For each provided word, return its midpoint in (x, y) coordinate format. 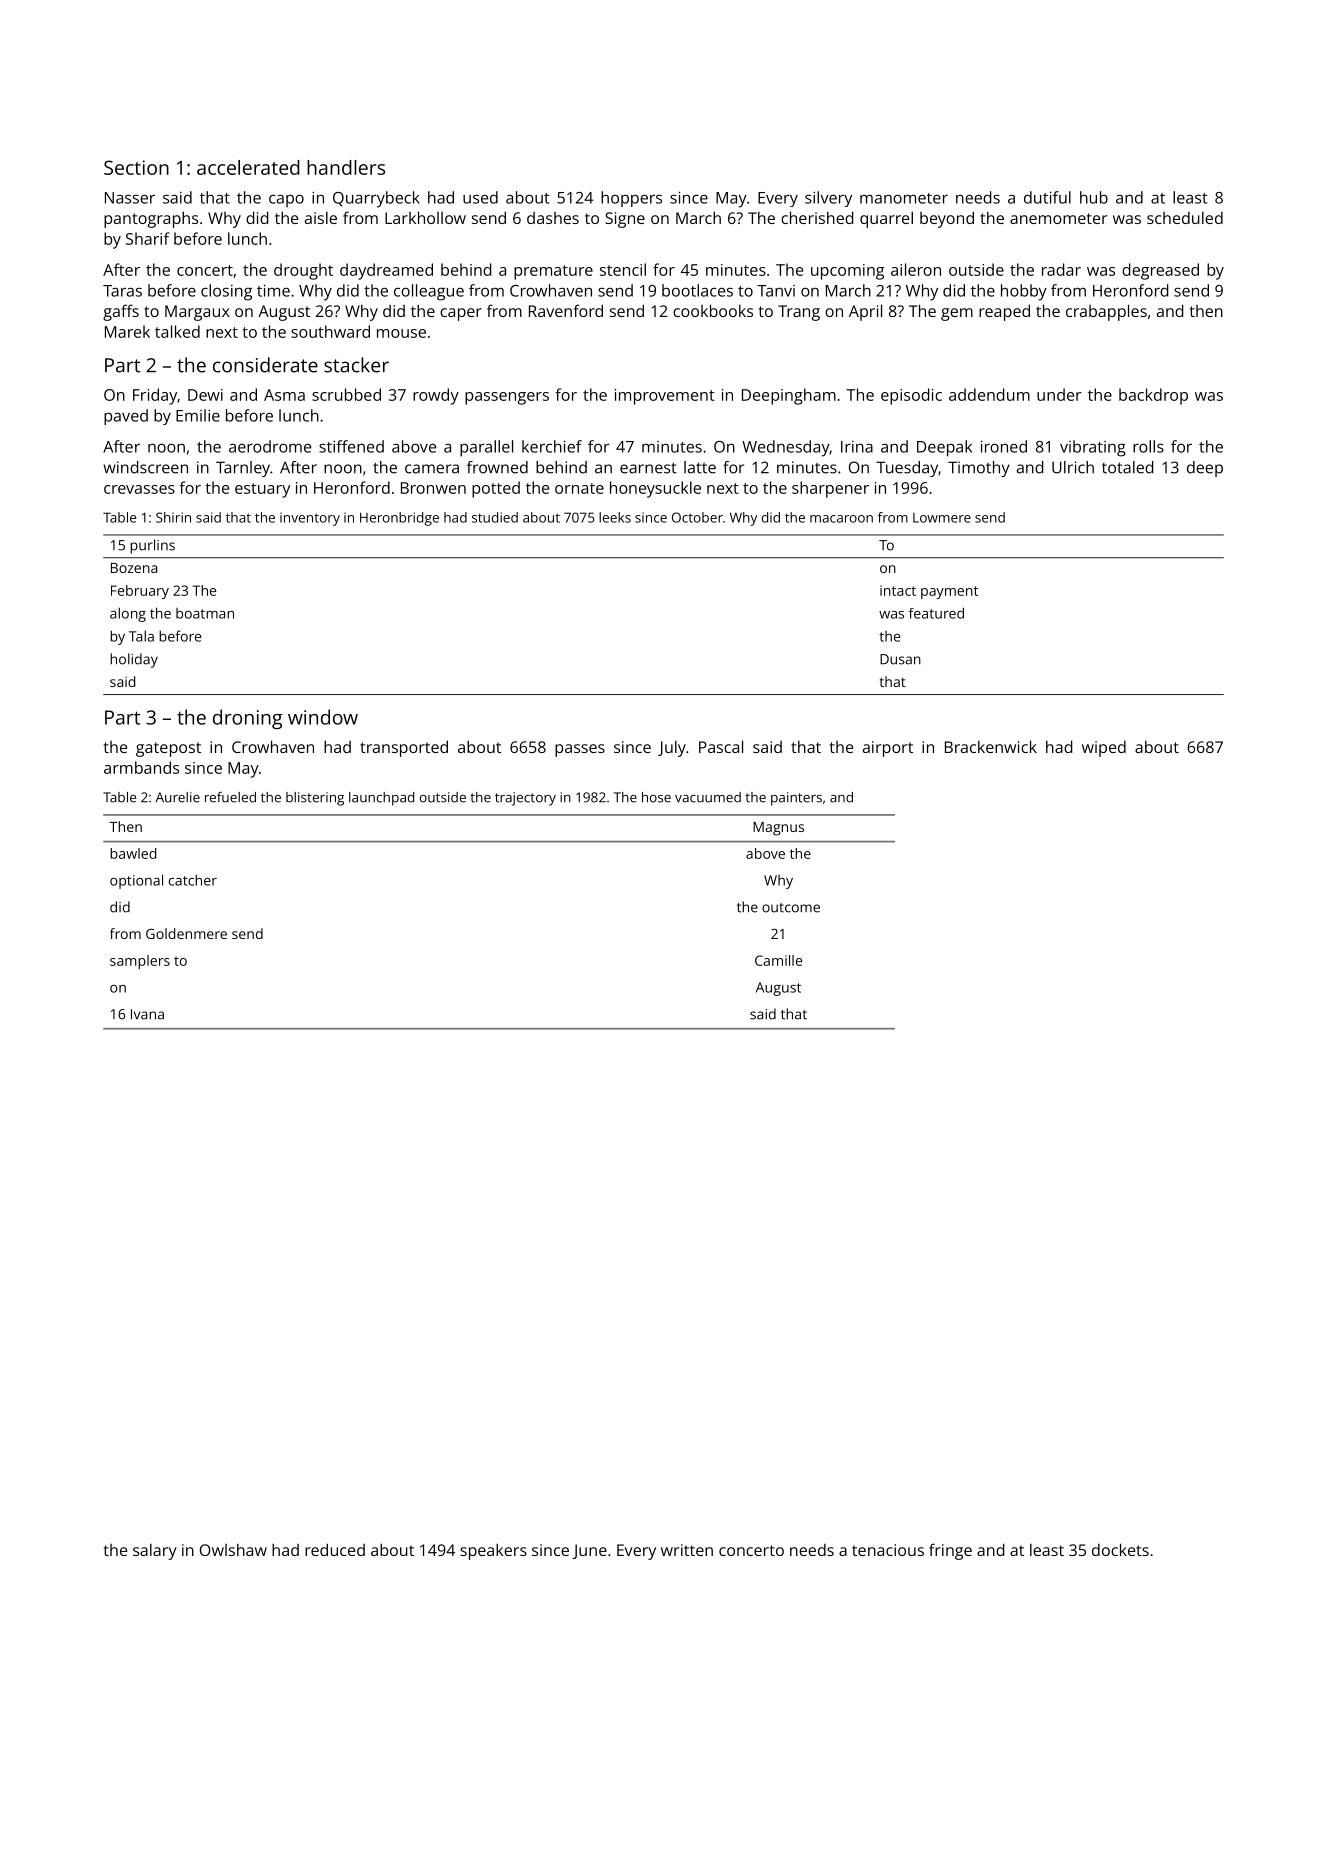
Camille (778, 960)
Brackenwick (991, 746)
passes (580, 750)
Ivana (147, 1014)
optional (136, 881)
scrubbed (346, 394)
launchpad (381, 799)
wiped (1104, 749)
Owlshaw (233, 1550)
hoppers (631, 199)
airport (888, 749)
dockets (1120, 1549)
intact (898, 590)
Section (136, 167)
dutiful (1047, 197)
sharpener (830, 489)
